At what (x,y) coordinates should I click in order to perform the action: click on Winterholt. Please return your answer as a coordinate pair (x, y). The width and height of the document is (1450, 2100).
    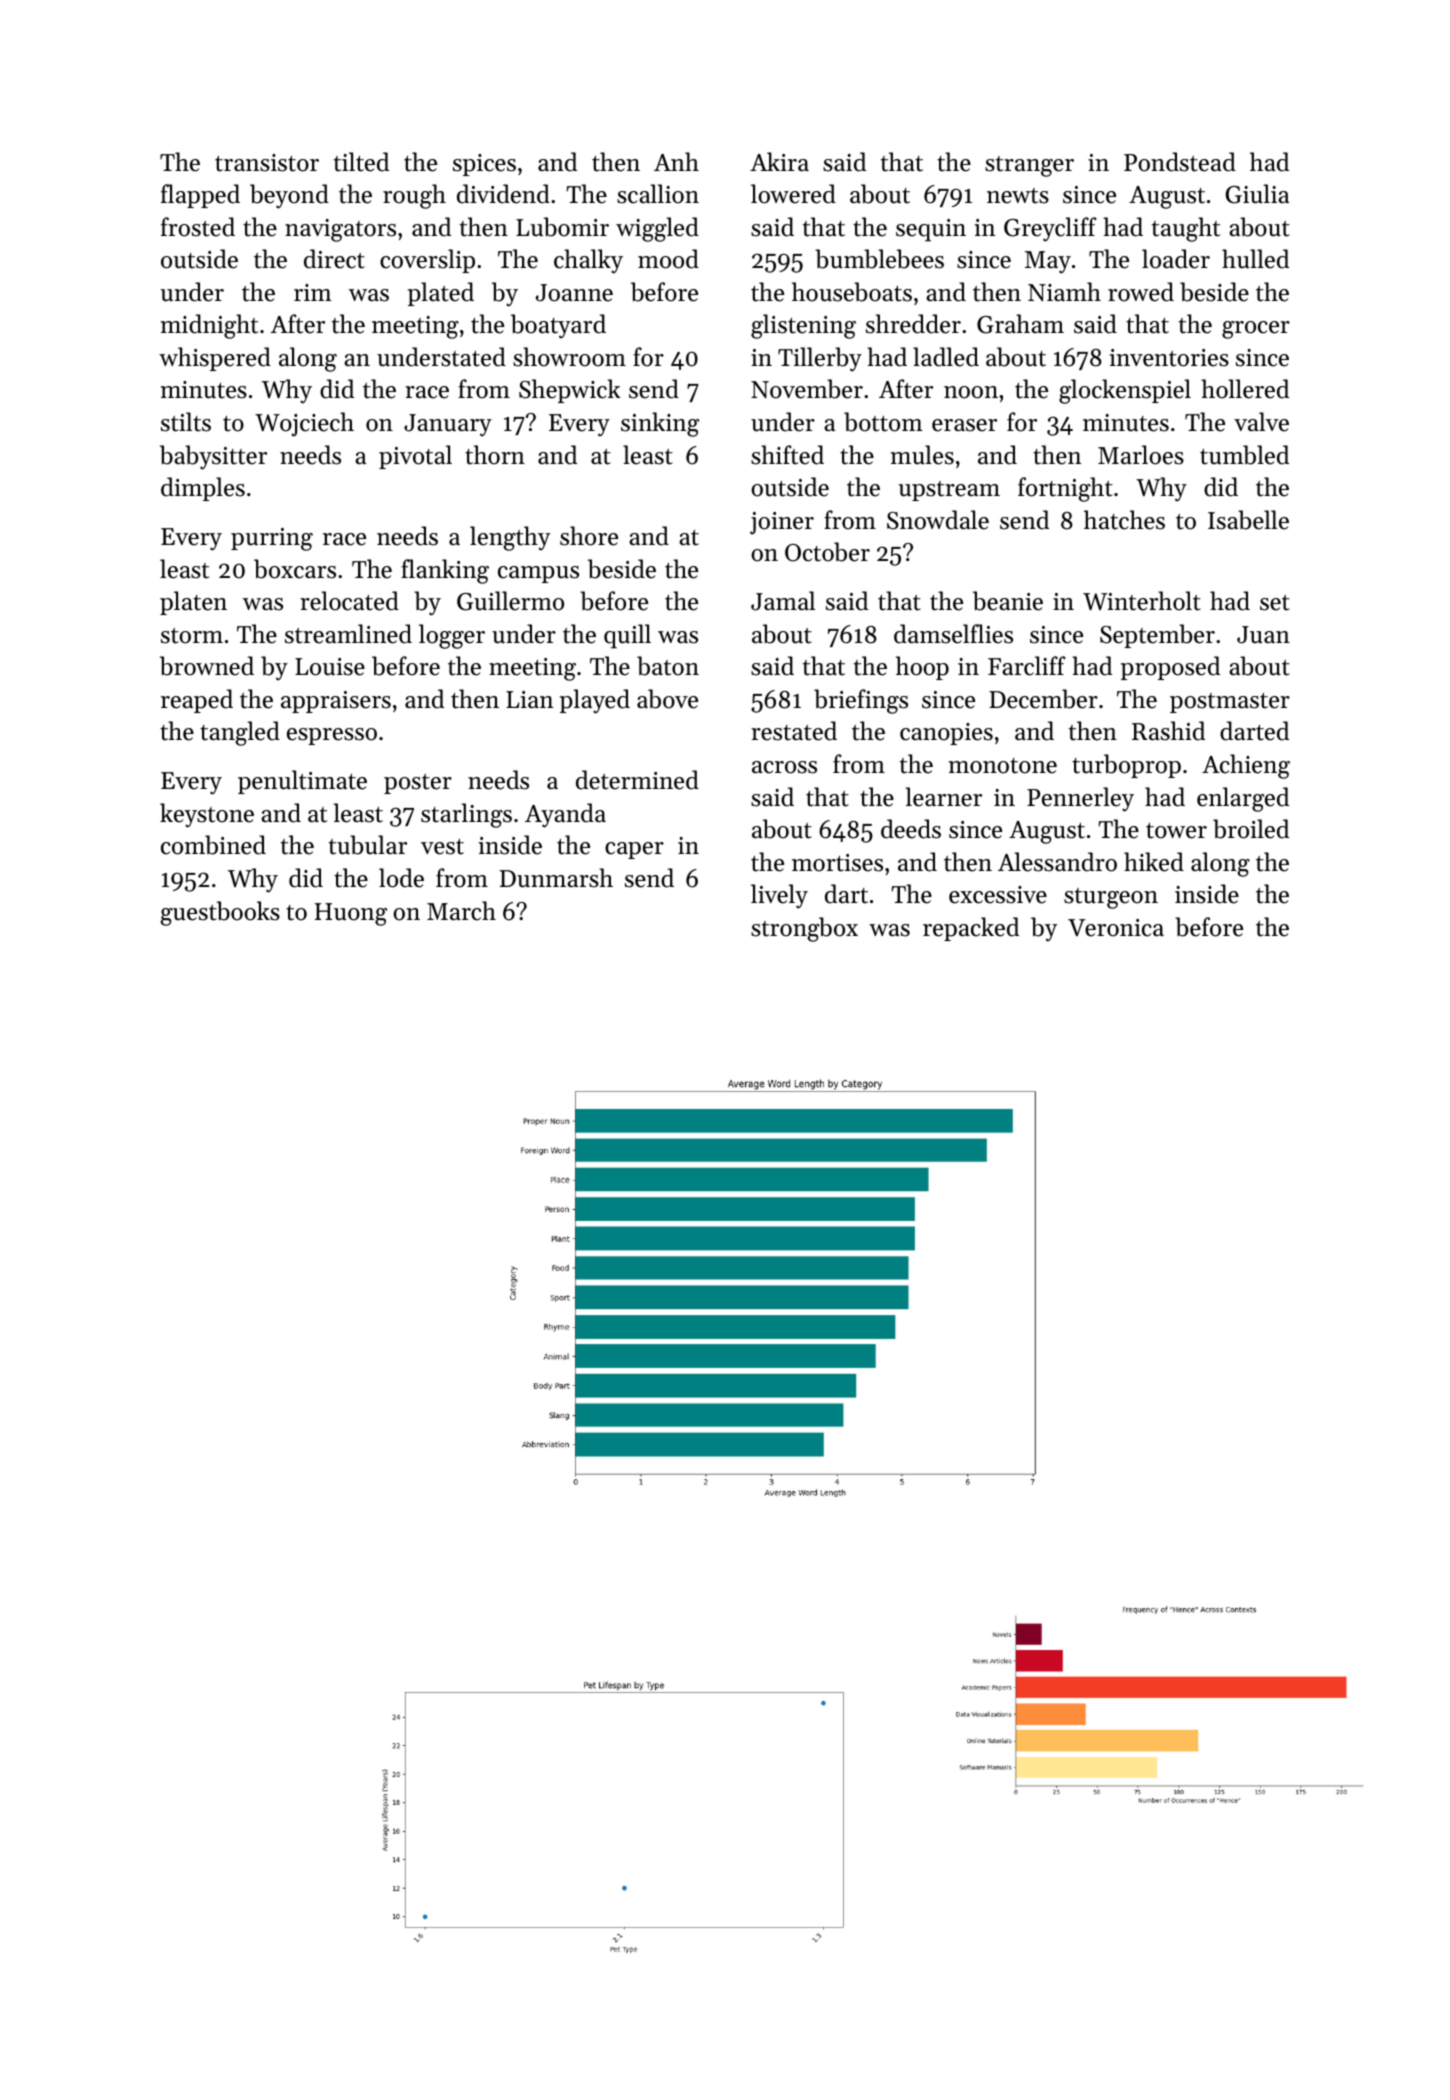
    Looking at the image, I should click on (1142, 601).
